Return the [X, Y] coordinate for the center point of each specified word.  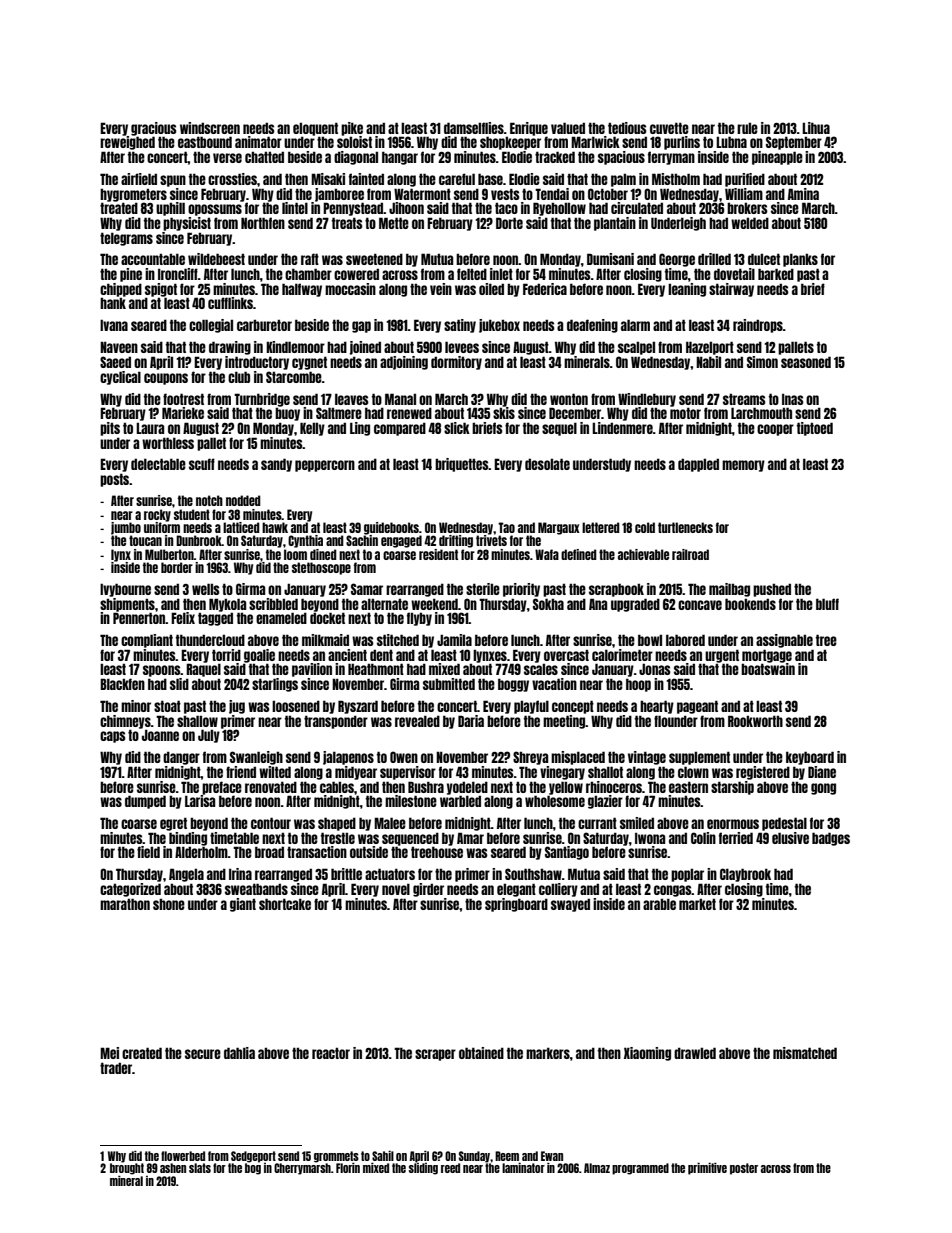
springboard [516, 905]
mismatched [805, 1053]
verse [227, 158]
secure [203, 1054]
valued [568, 128]
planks [800, 260]
